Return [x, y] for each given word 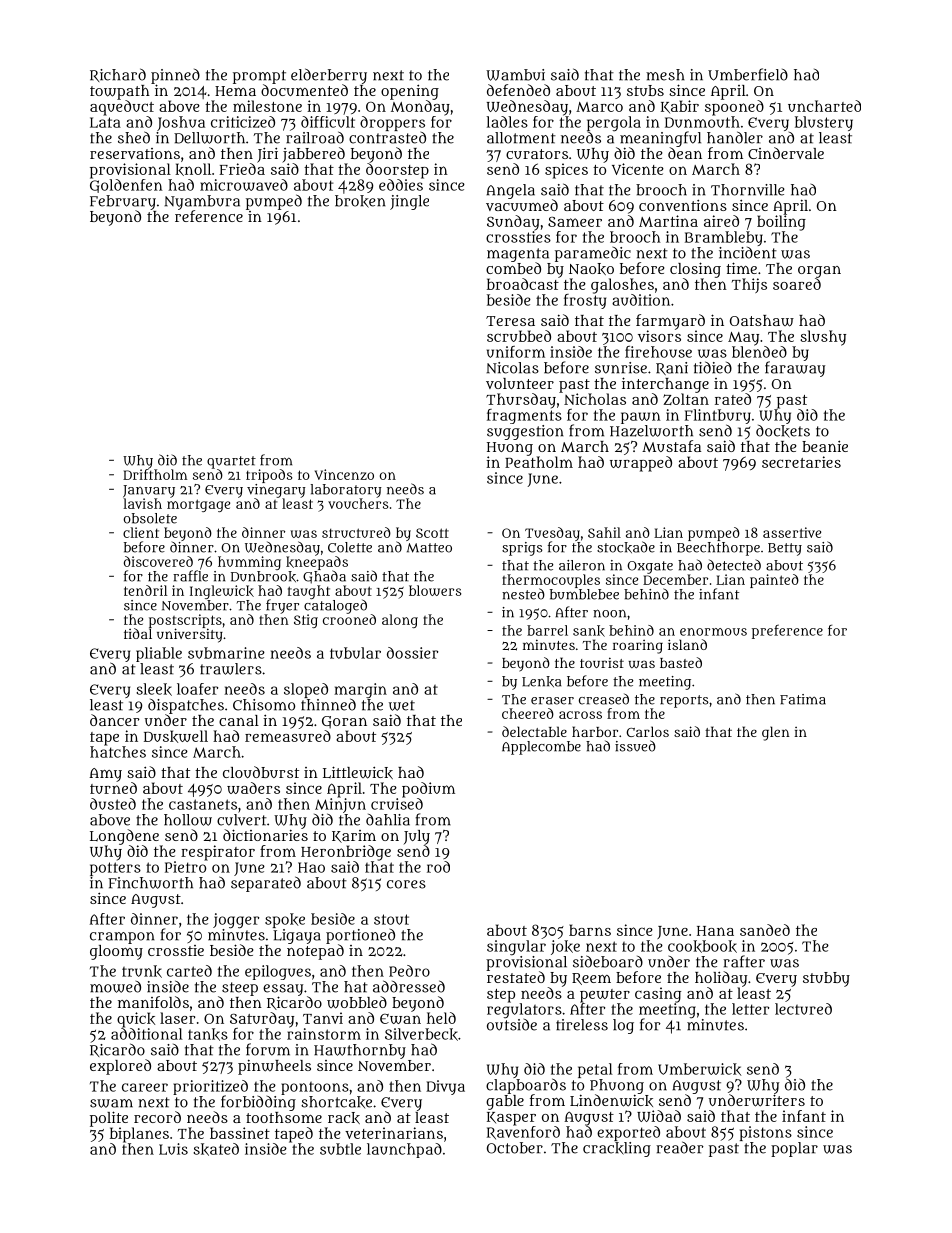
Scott [432, 533]
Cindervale [786, 153]
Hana [715, 931]
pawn [641, 418]
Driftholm [155, 474]
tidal [138, 633]
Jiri [267, 155]
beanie [825, 446]
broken [360, 201]
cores [406, 884]
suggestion [525, 432]
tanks [208, 1034]
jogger [236, 921]
